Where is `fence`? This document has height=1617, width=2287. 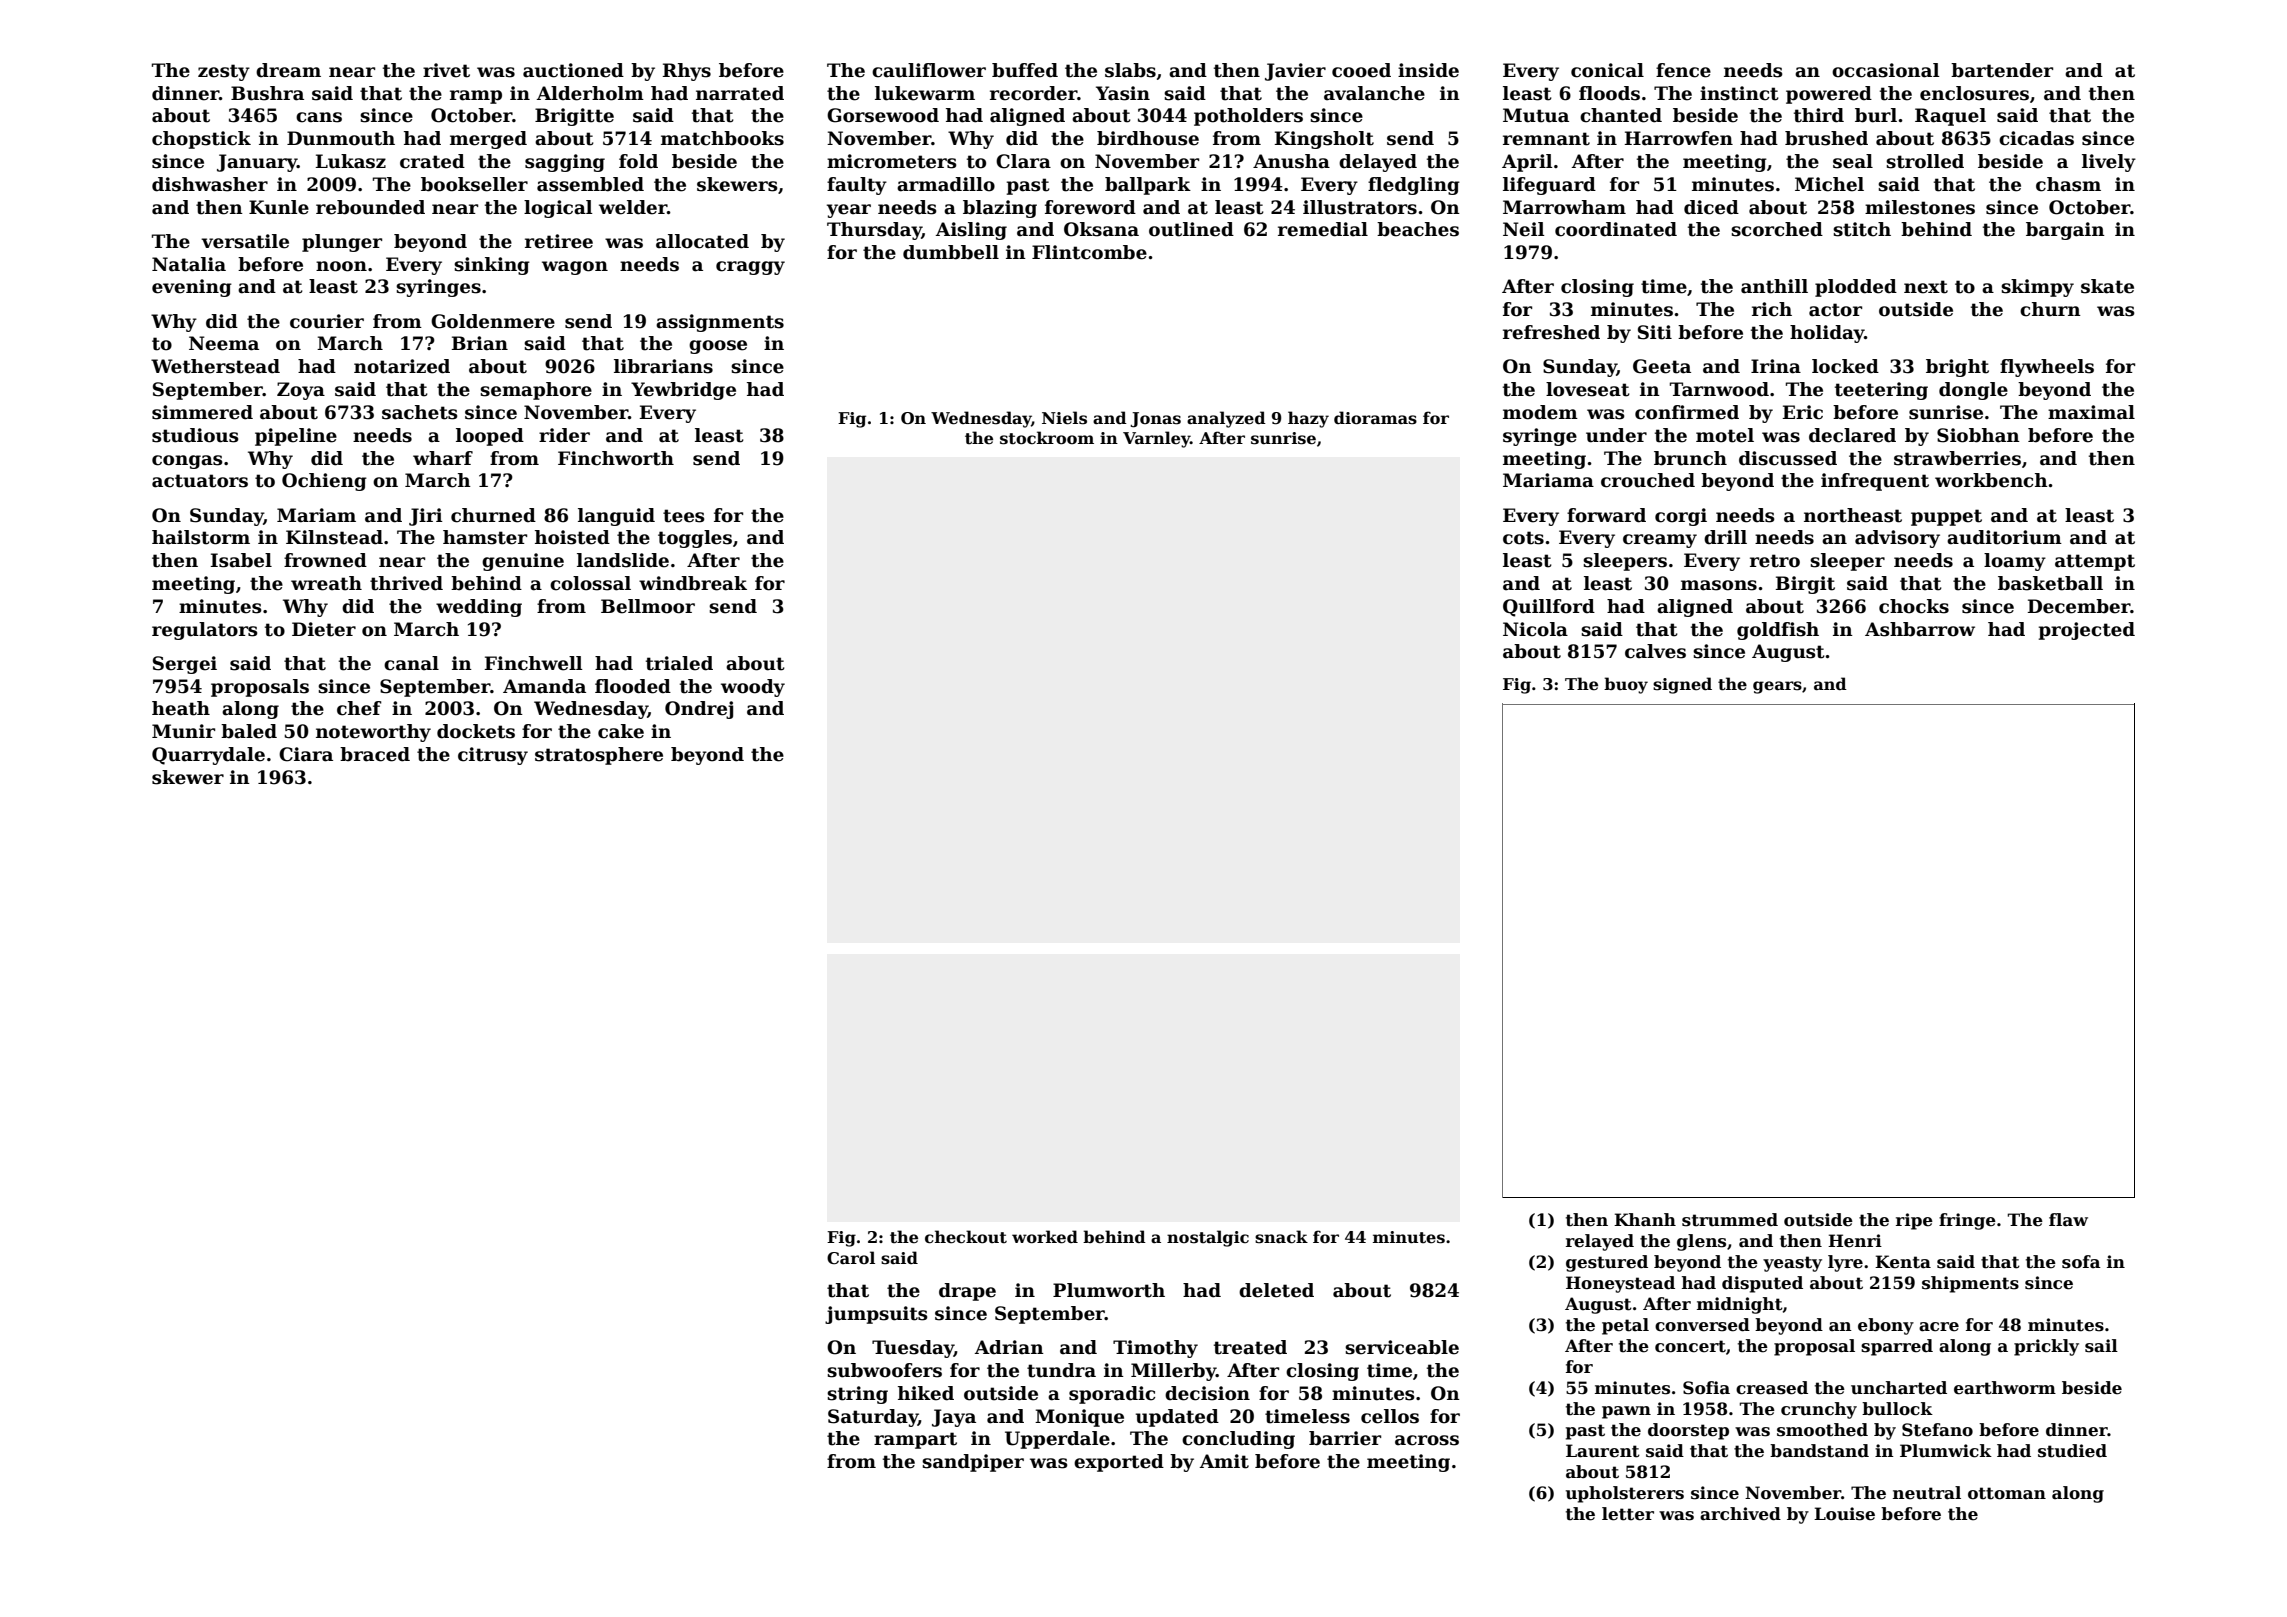
fence is located at coordinates (1683, 70).
